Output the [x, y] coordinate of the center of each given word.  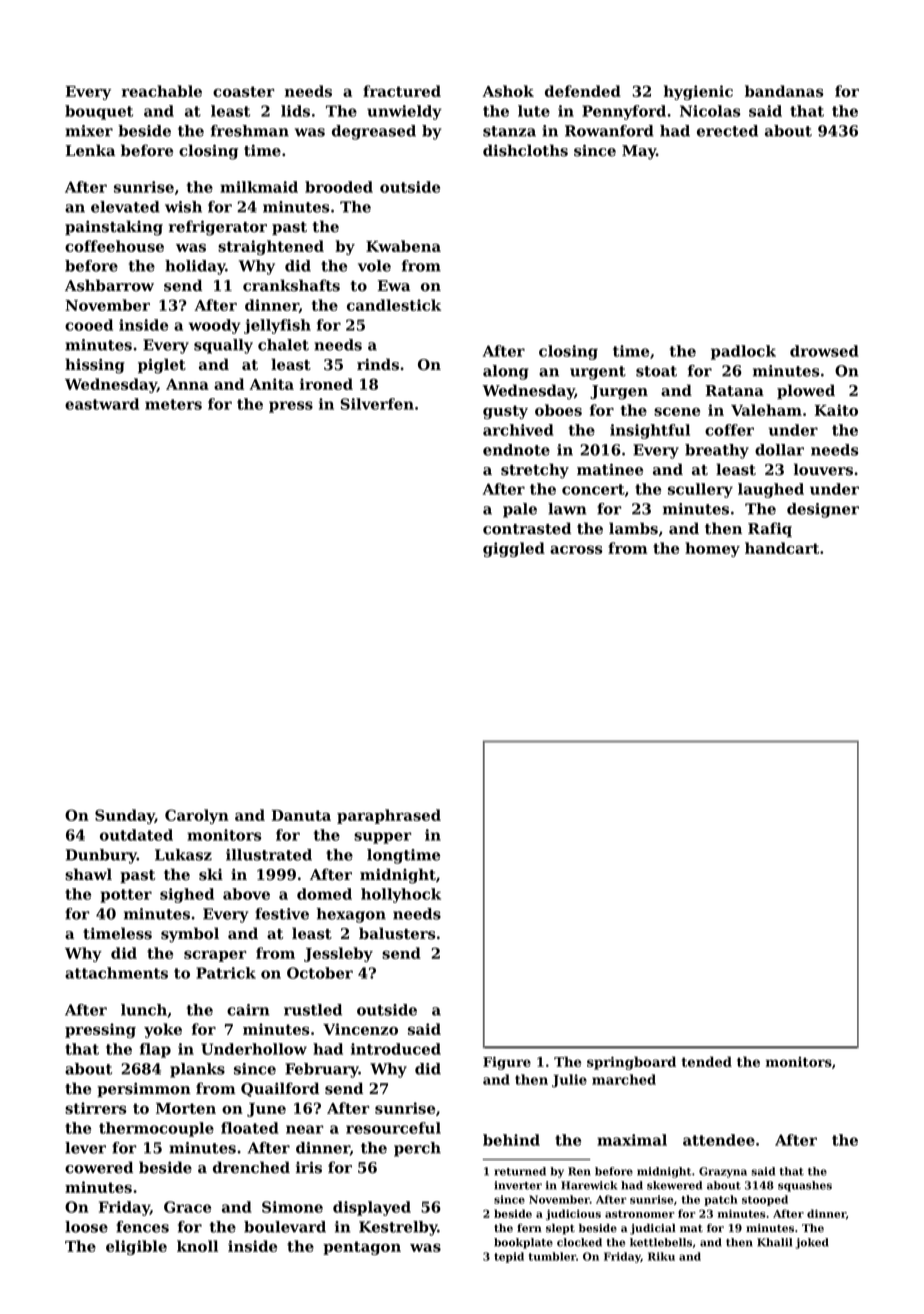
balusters [397, 933]
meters [173, 404]
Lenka [90, 150]
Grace [187, 1207]
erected [727, 131]
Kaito [836, 410]
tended [706, 1061]
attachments [116, 973]
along [506, 372]
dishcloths [525, 150]
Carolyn [197, 816]
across [576, 550]
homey [712, 549]
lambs [633, 528]
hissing [95, 366]
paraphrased [389, 816]
